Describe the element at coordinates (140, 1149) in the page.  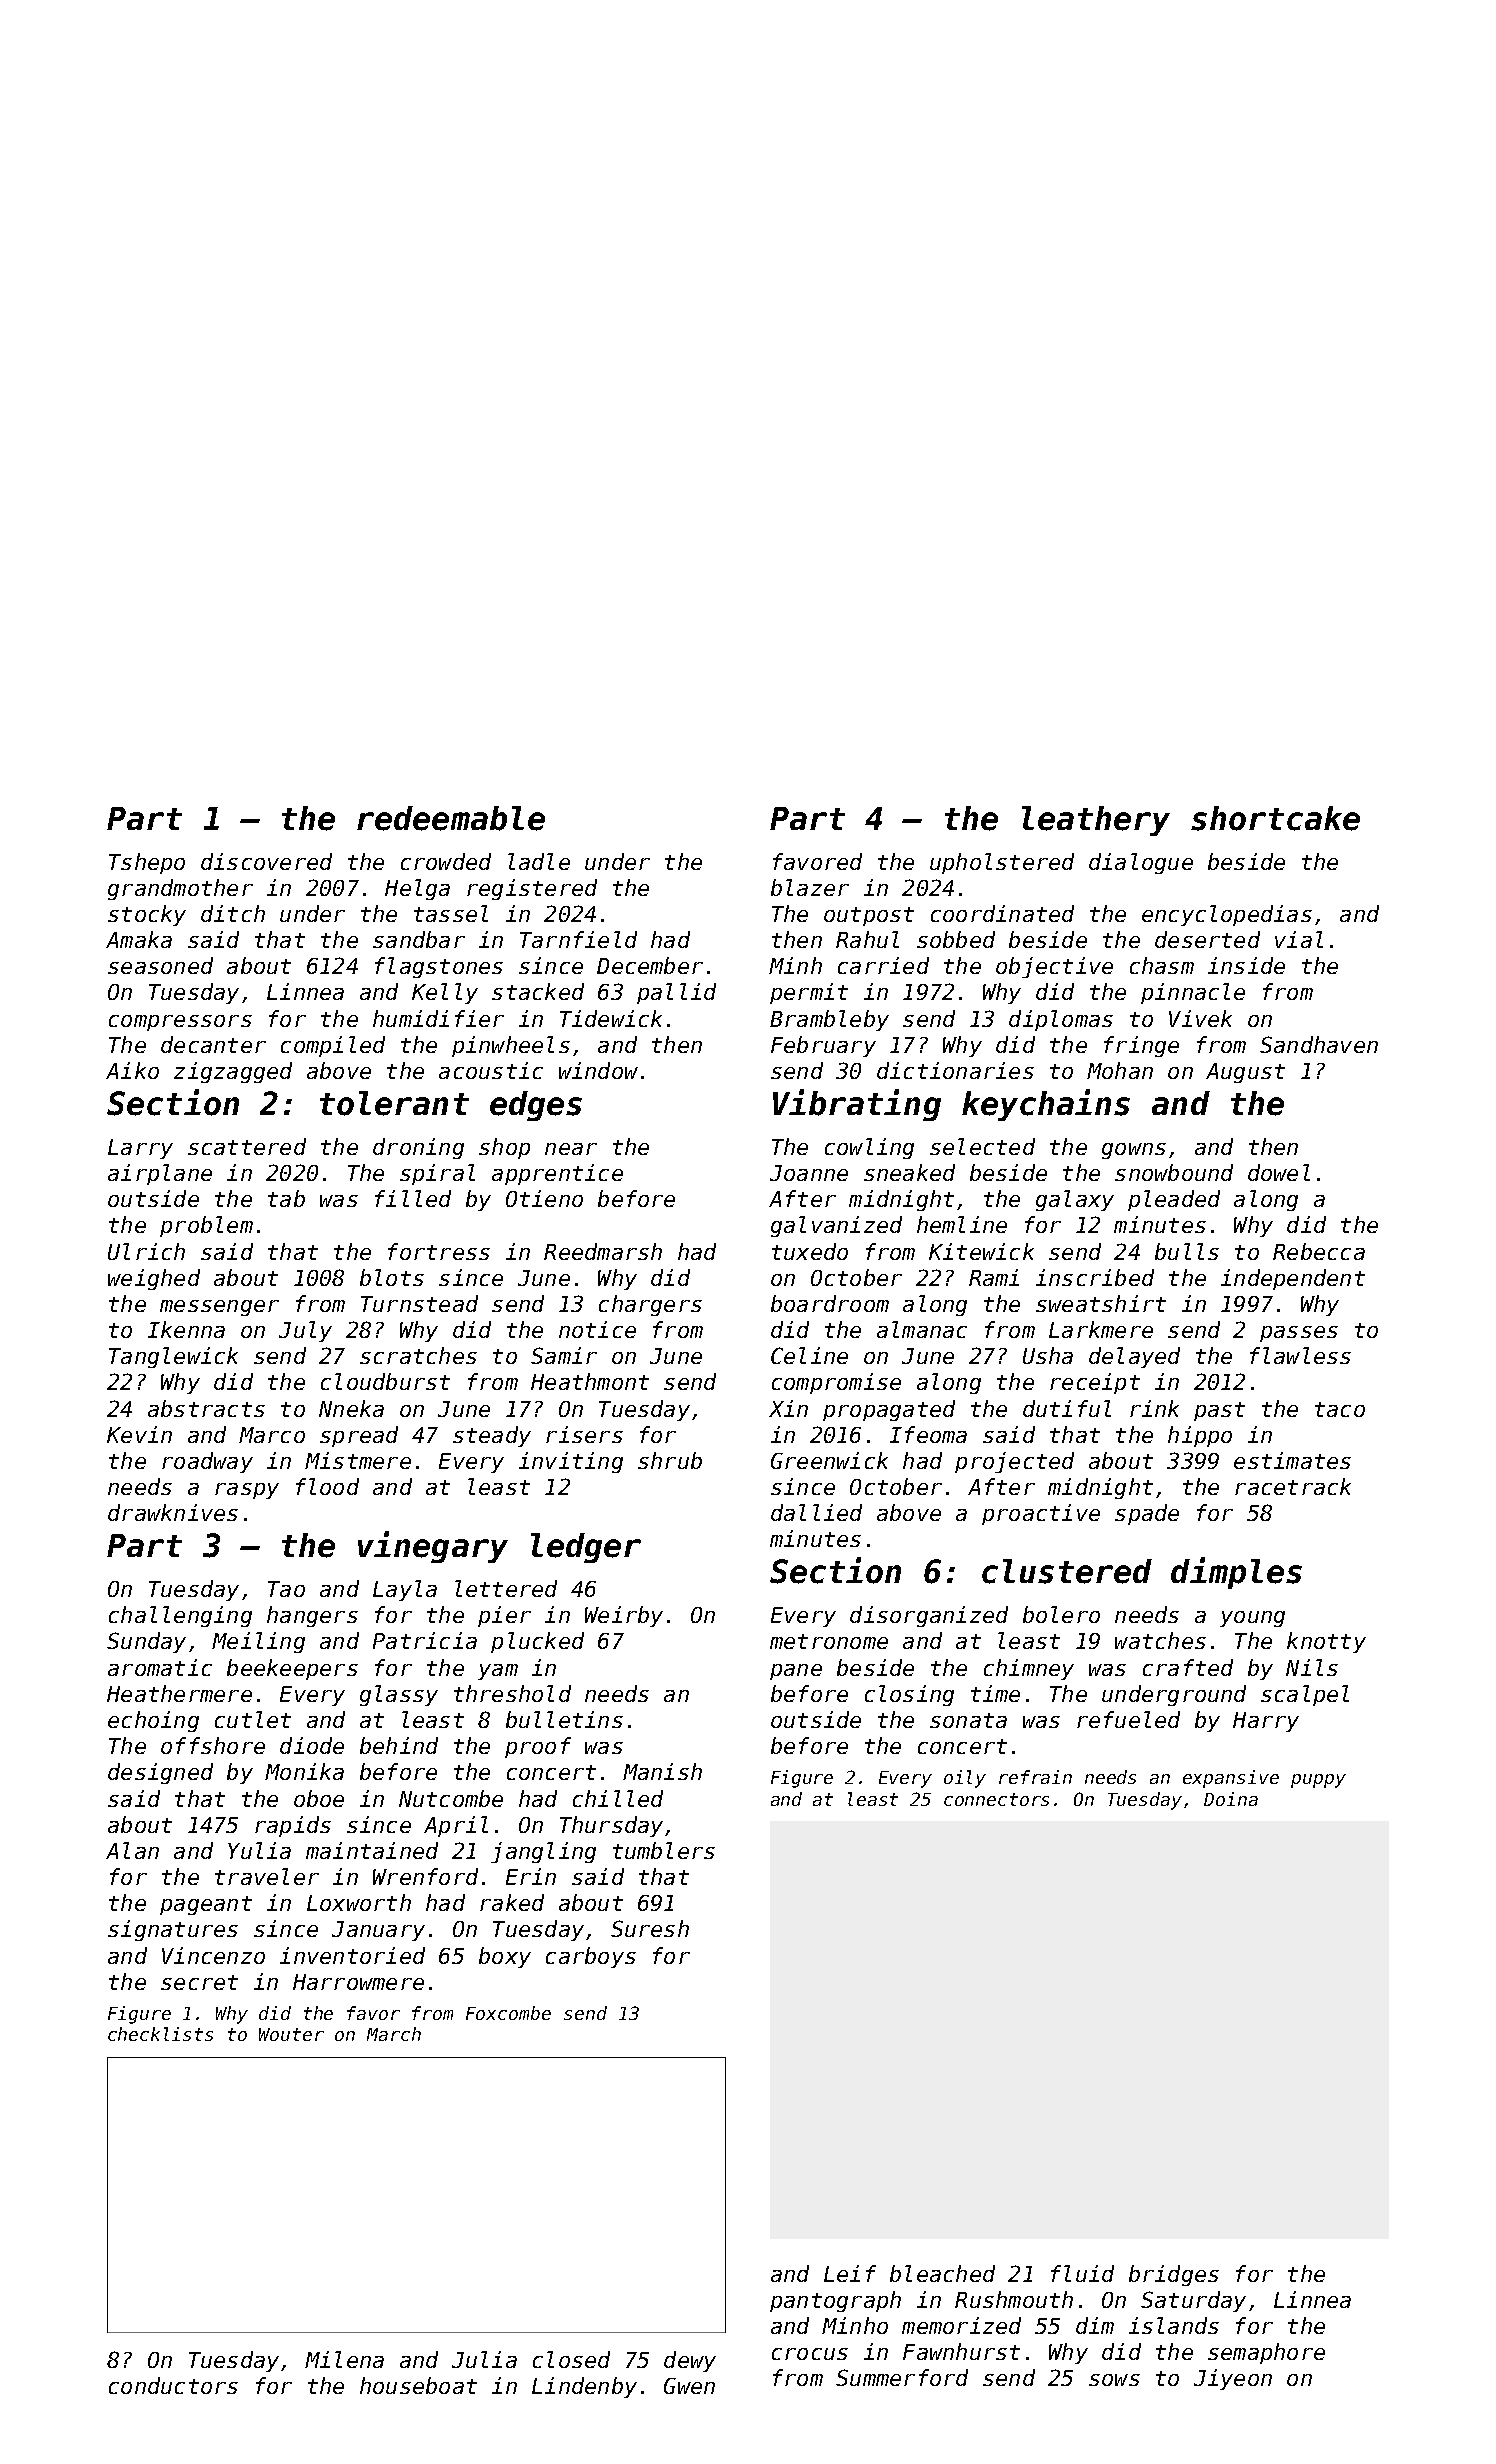
I see `Larry` at that location.
